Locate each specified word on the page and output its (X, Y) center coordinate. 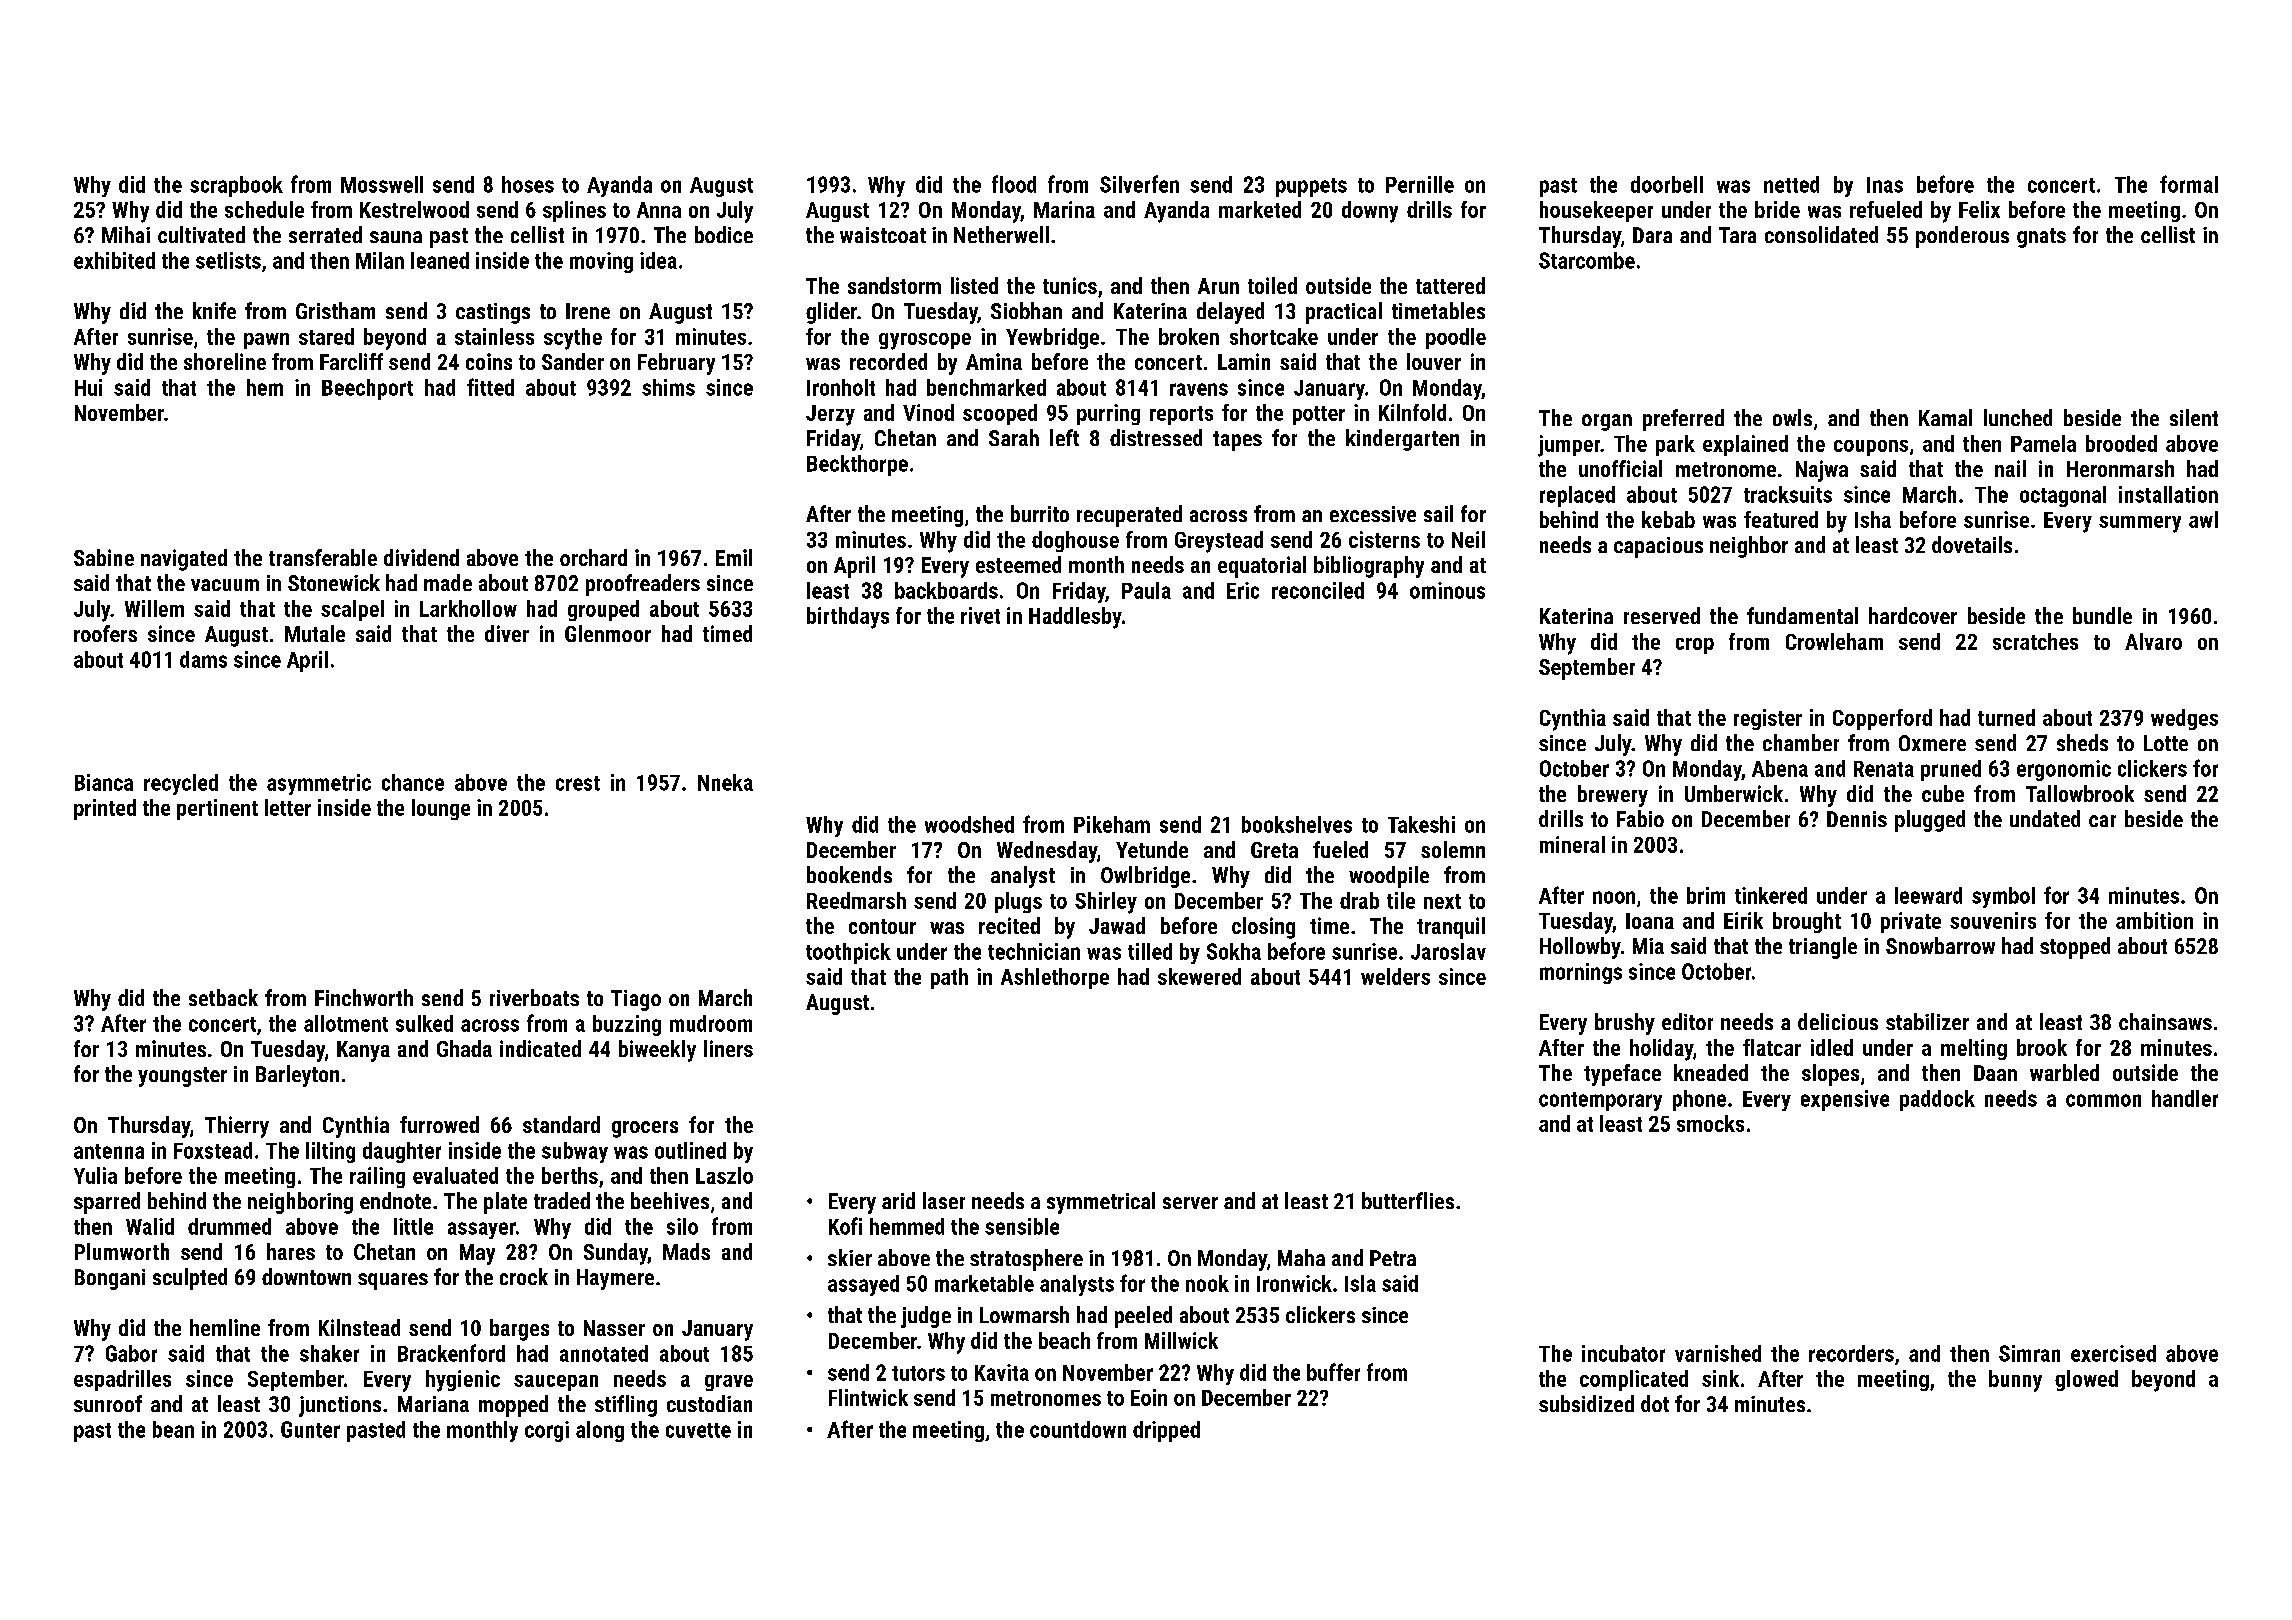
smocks (1710, 1123)
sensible (1022, 1226)
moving (601, 262)
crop (1695, 646)
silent (2194, 417)
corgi (547, 1431)
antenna (109, 1151)
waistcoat (883, 235)
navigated (184, 560)
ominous (1447, 590)
